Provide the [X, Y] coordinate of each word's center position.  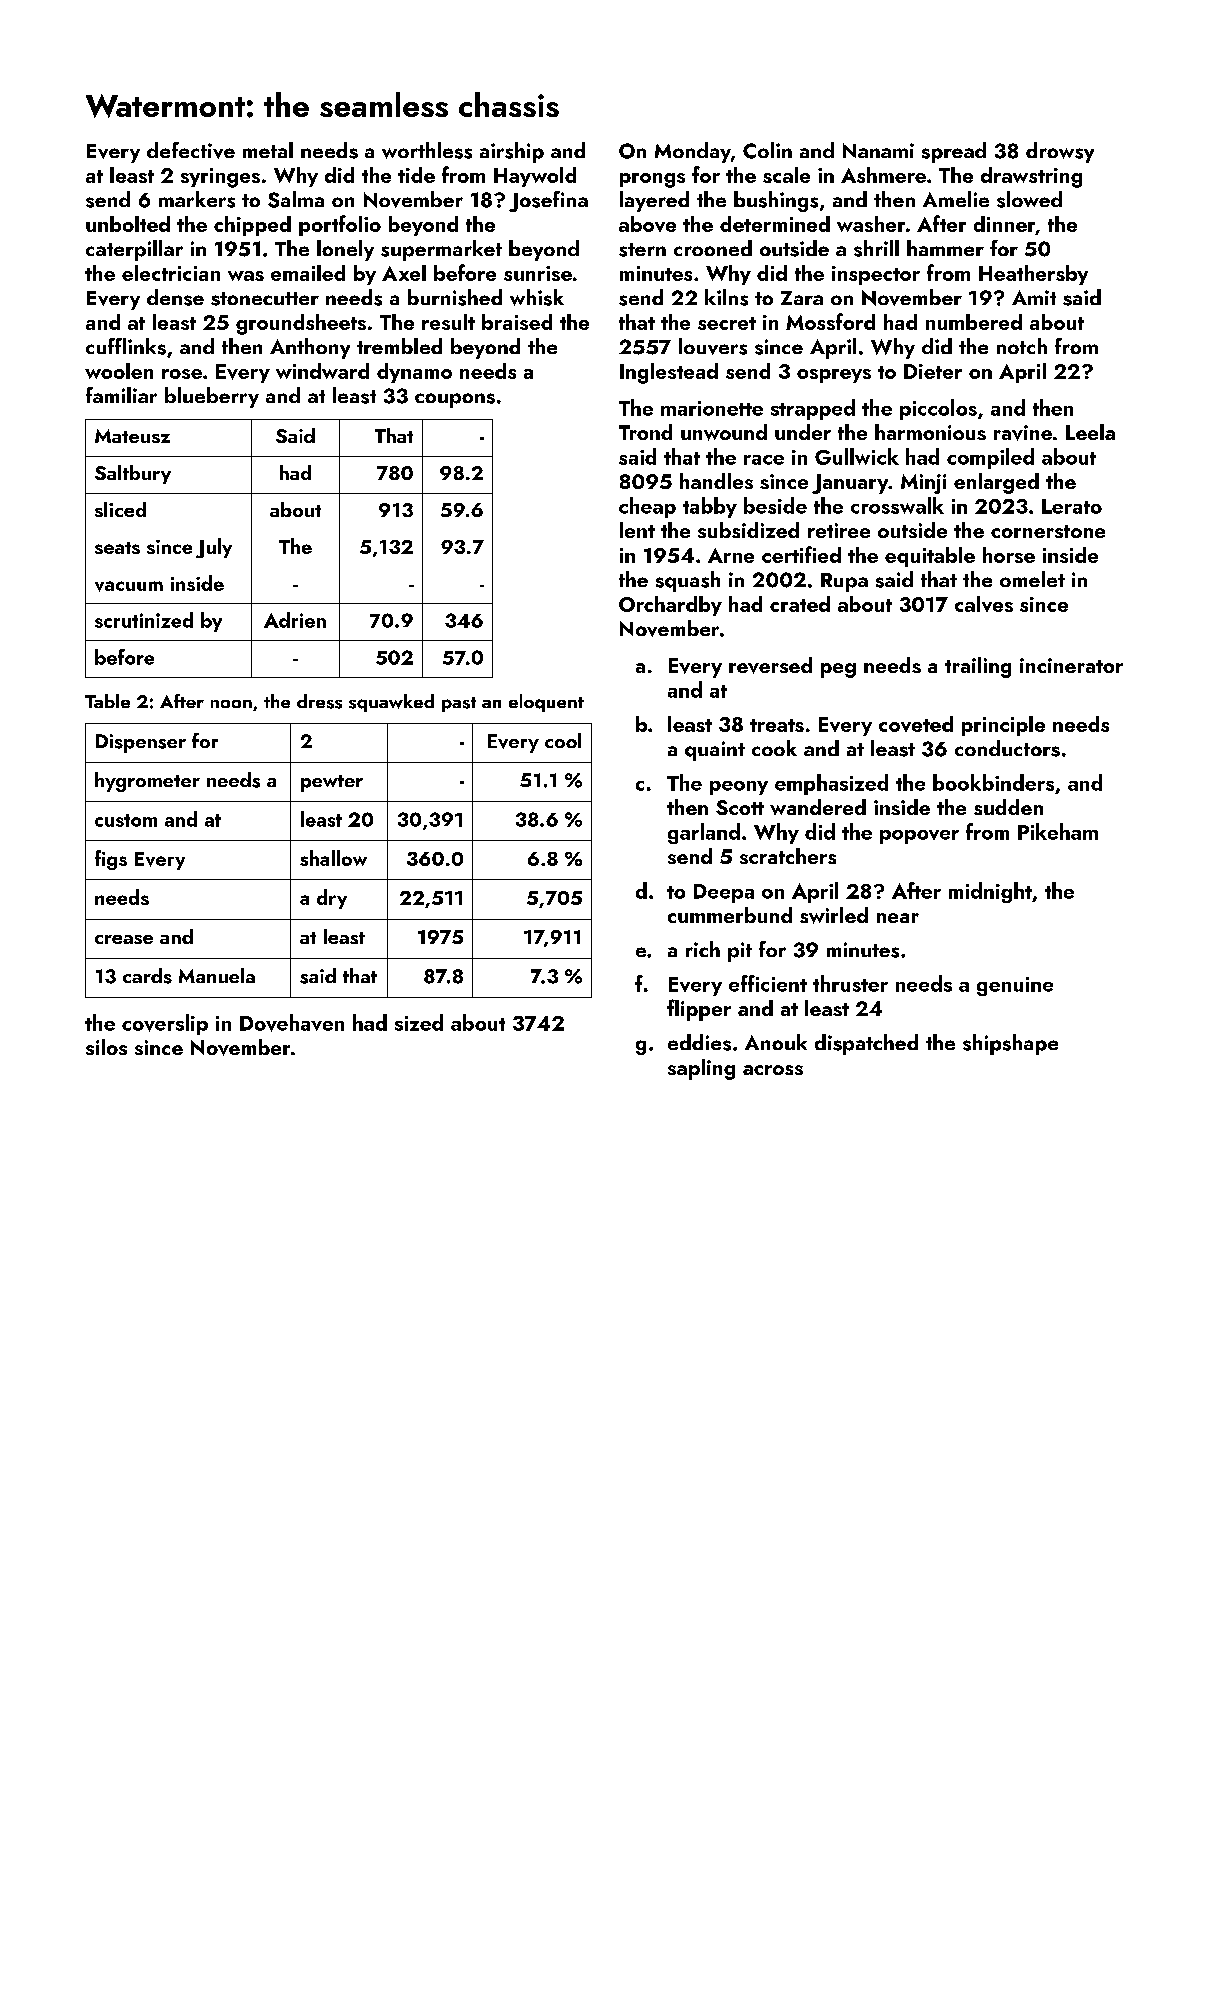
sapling [701, 1069]
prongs [652, 180]
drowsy [1060, 152]
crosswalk [897, 505]
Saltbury [133, 474]
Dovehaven [292, 1023]
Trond [645, 432]
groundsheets [301, 324]
